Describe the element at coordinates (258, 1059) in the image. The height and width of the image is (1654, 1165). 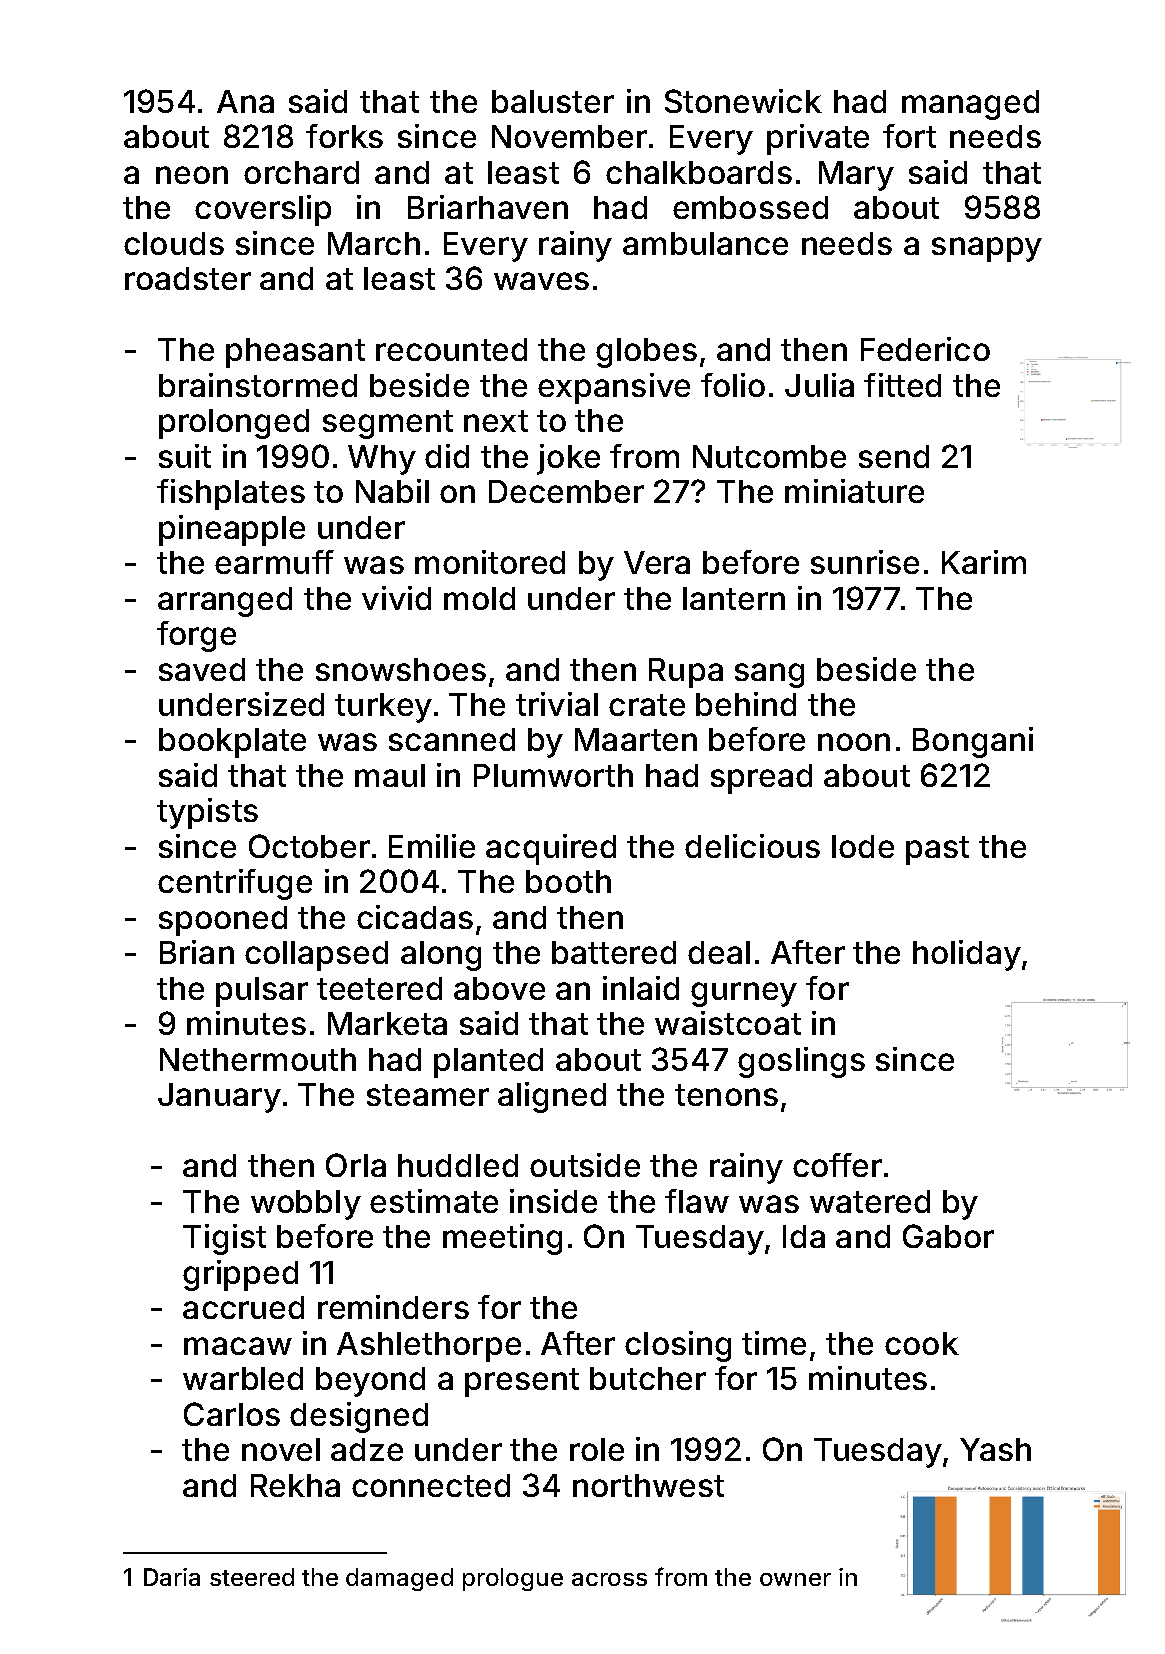
I see `Nethermouth` at that location.
